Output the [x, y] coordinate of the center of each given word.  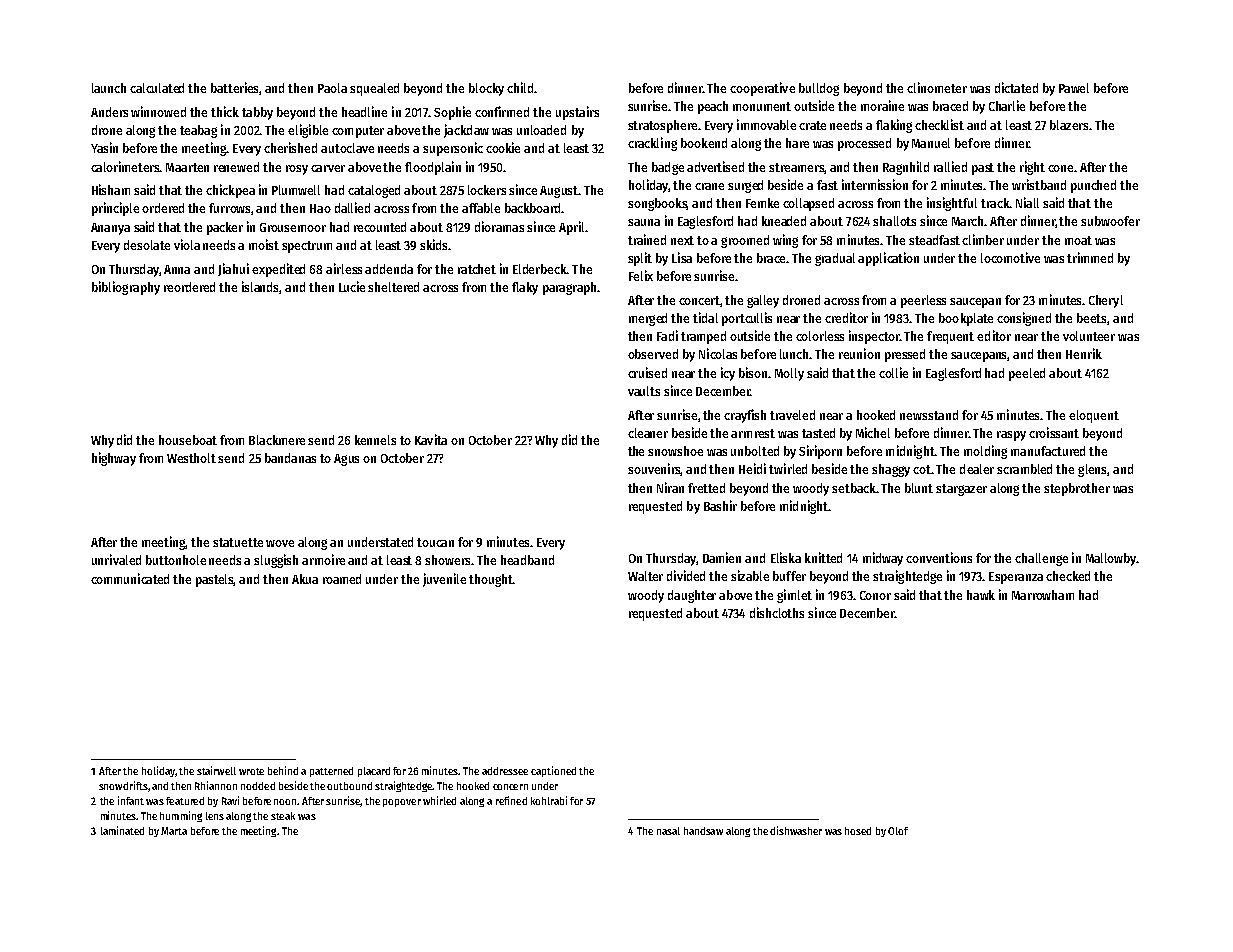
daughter [692, 596]
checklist [939, 124]
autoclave [347, 148]
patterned [331, 772]
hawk [981, 595]
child [520, 87]
